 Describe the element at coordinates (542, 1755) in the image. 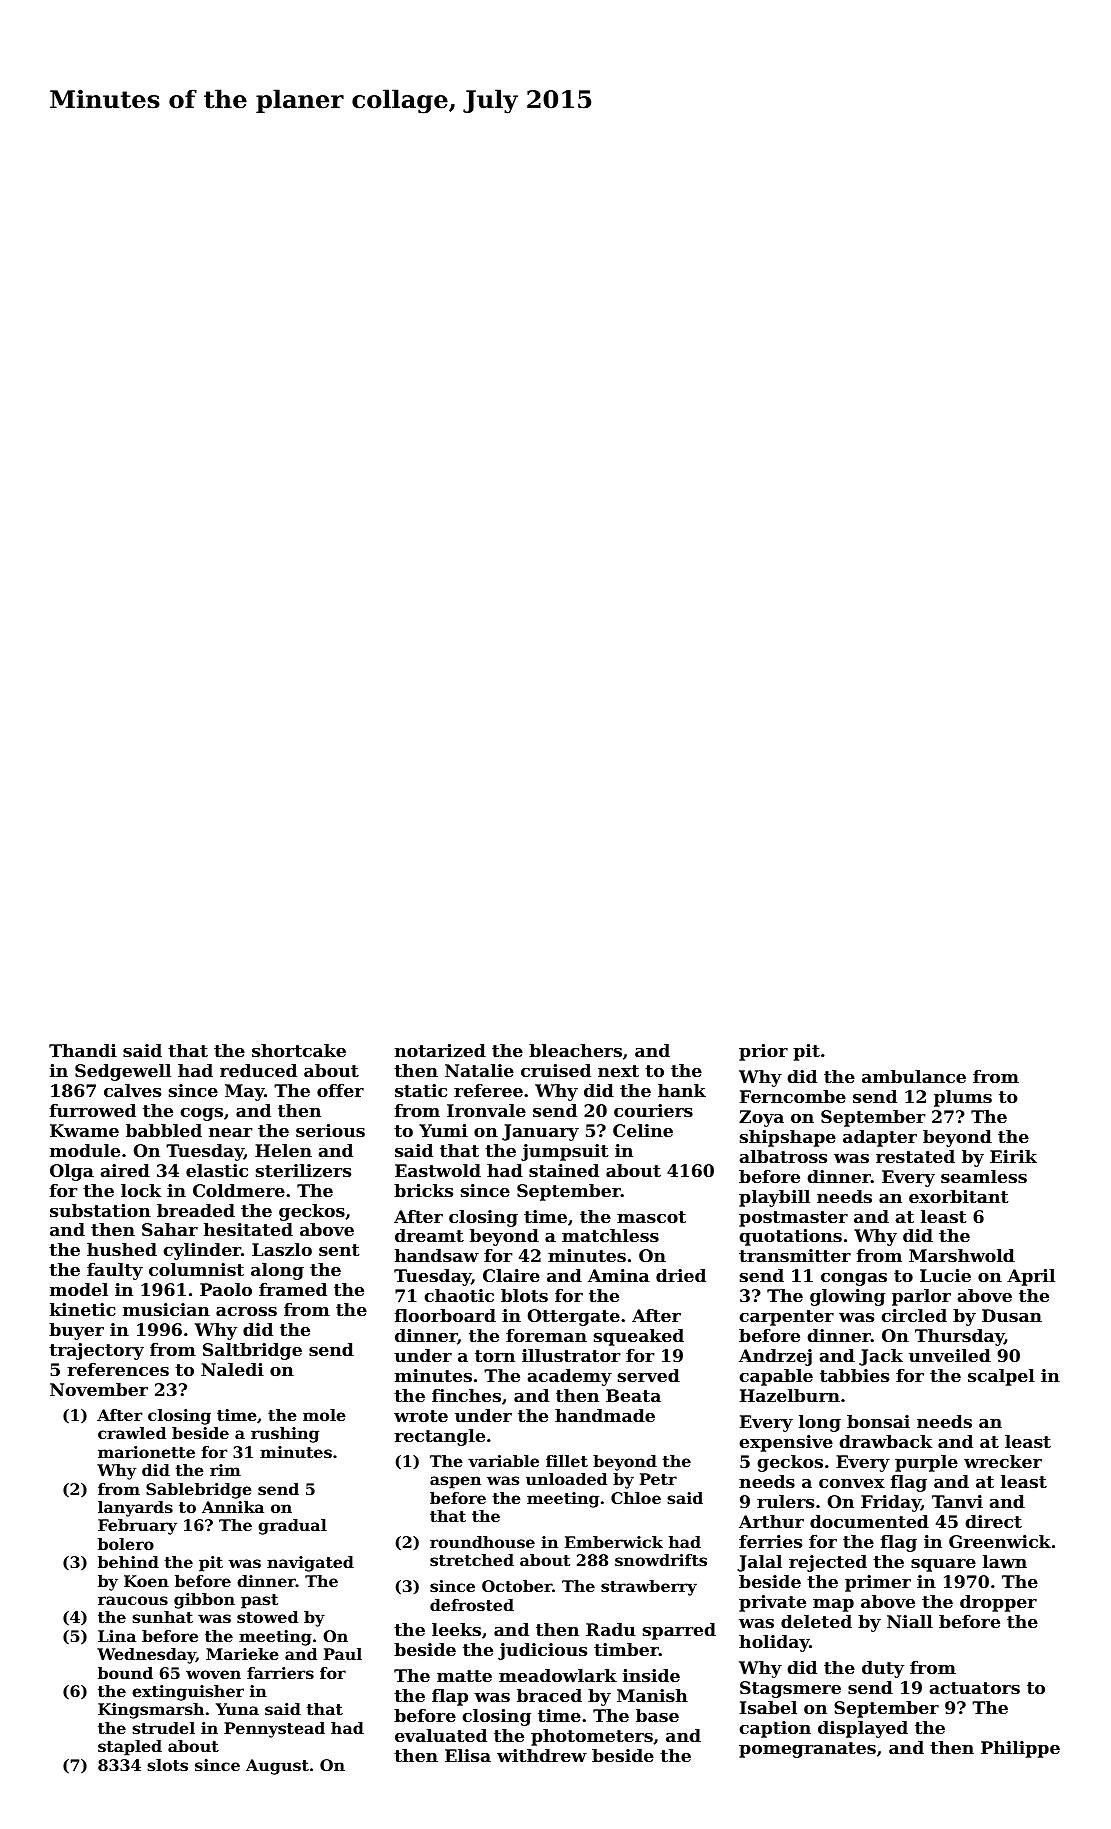

I see `withdrew` at that location.
